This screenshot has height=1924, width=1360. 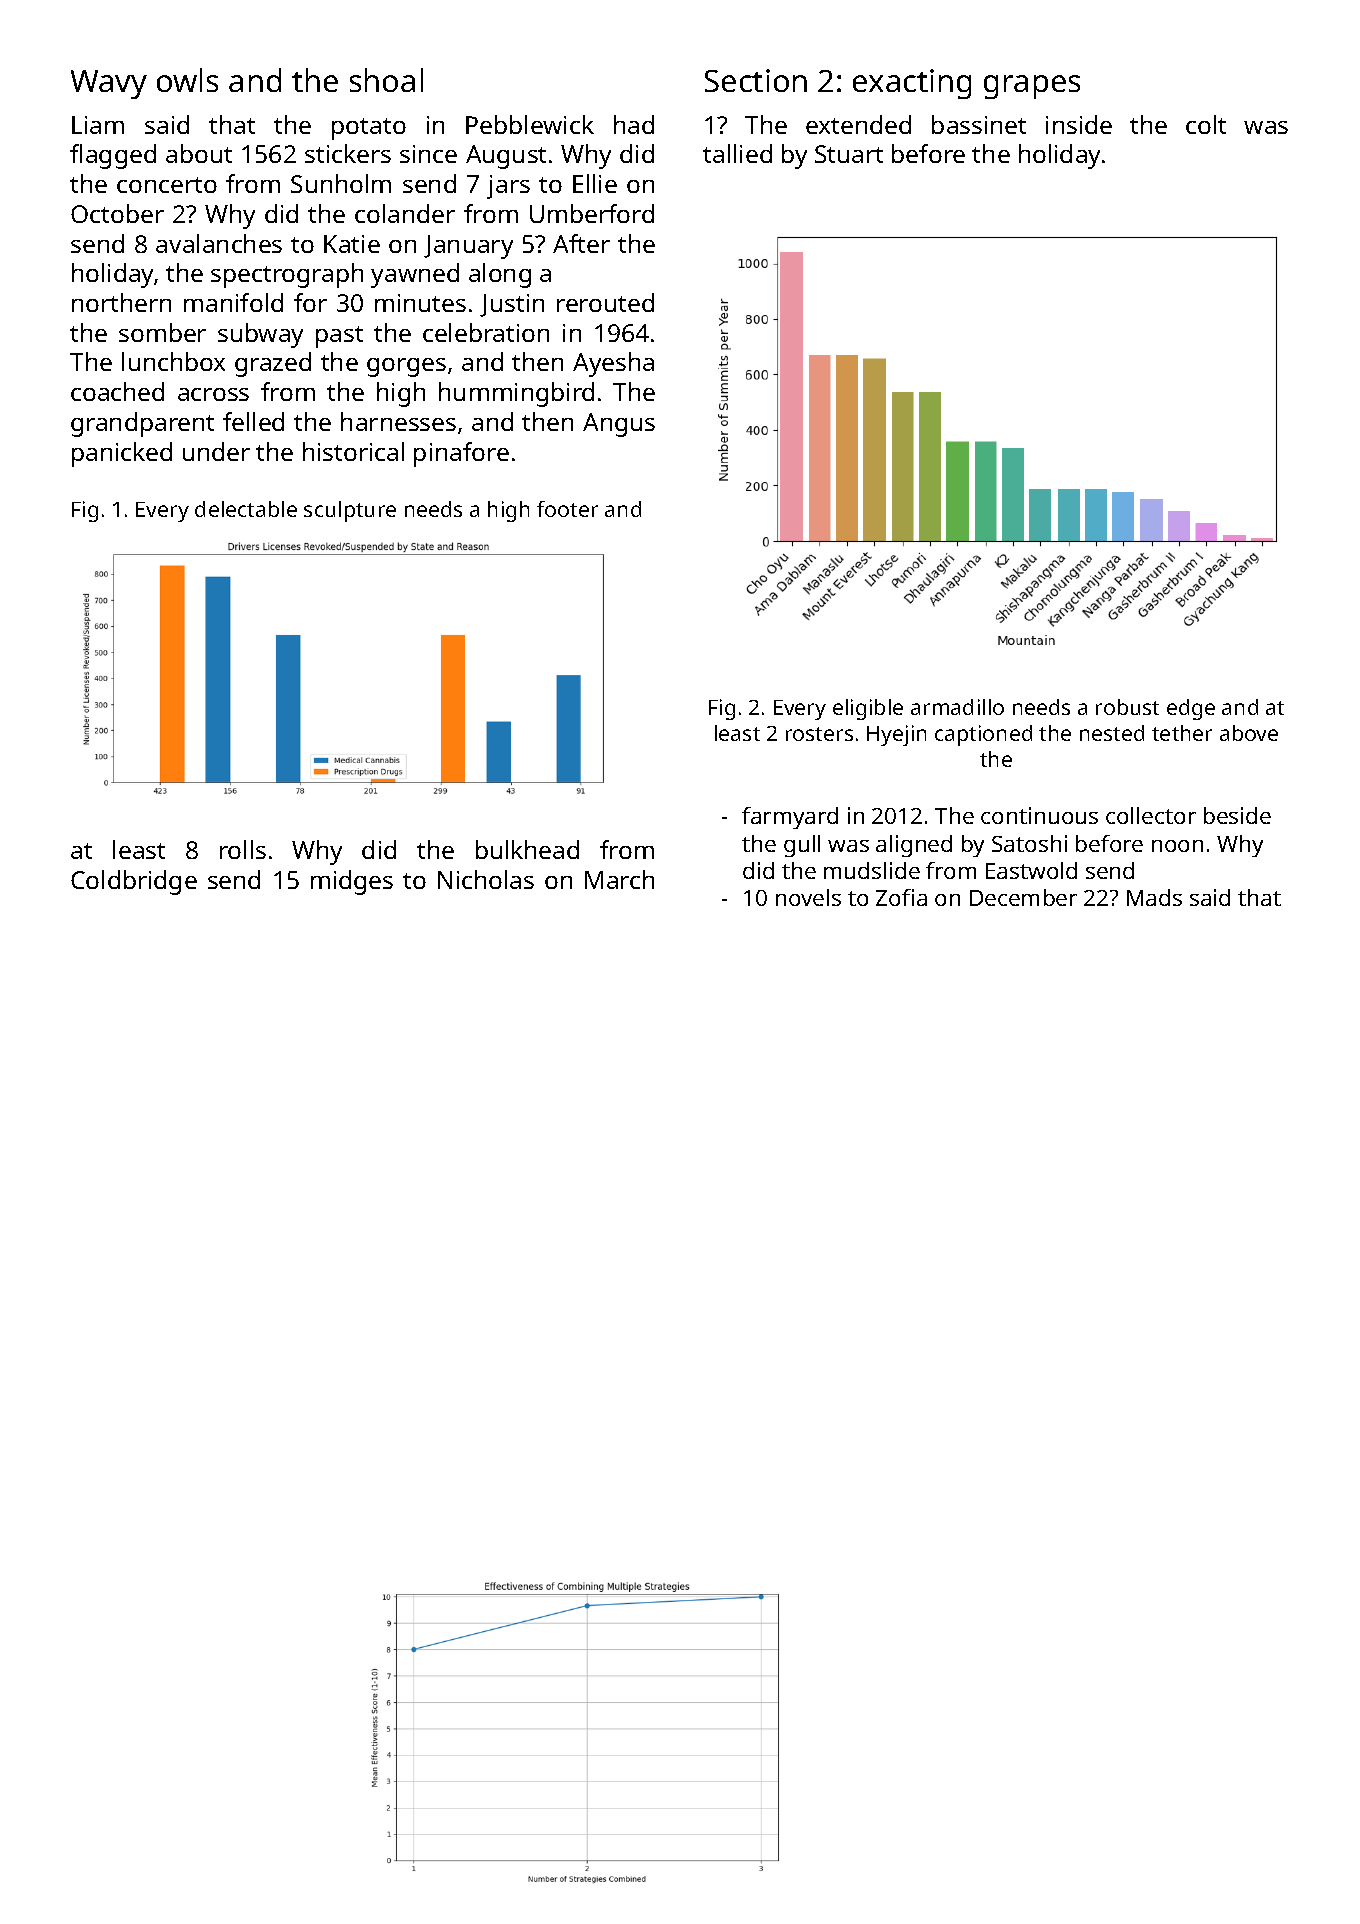 I want to click on colt, so click(x=1206, y=124).
